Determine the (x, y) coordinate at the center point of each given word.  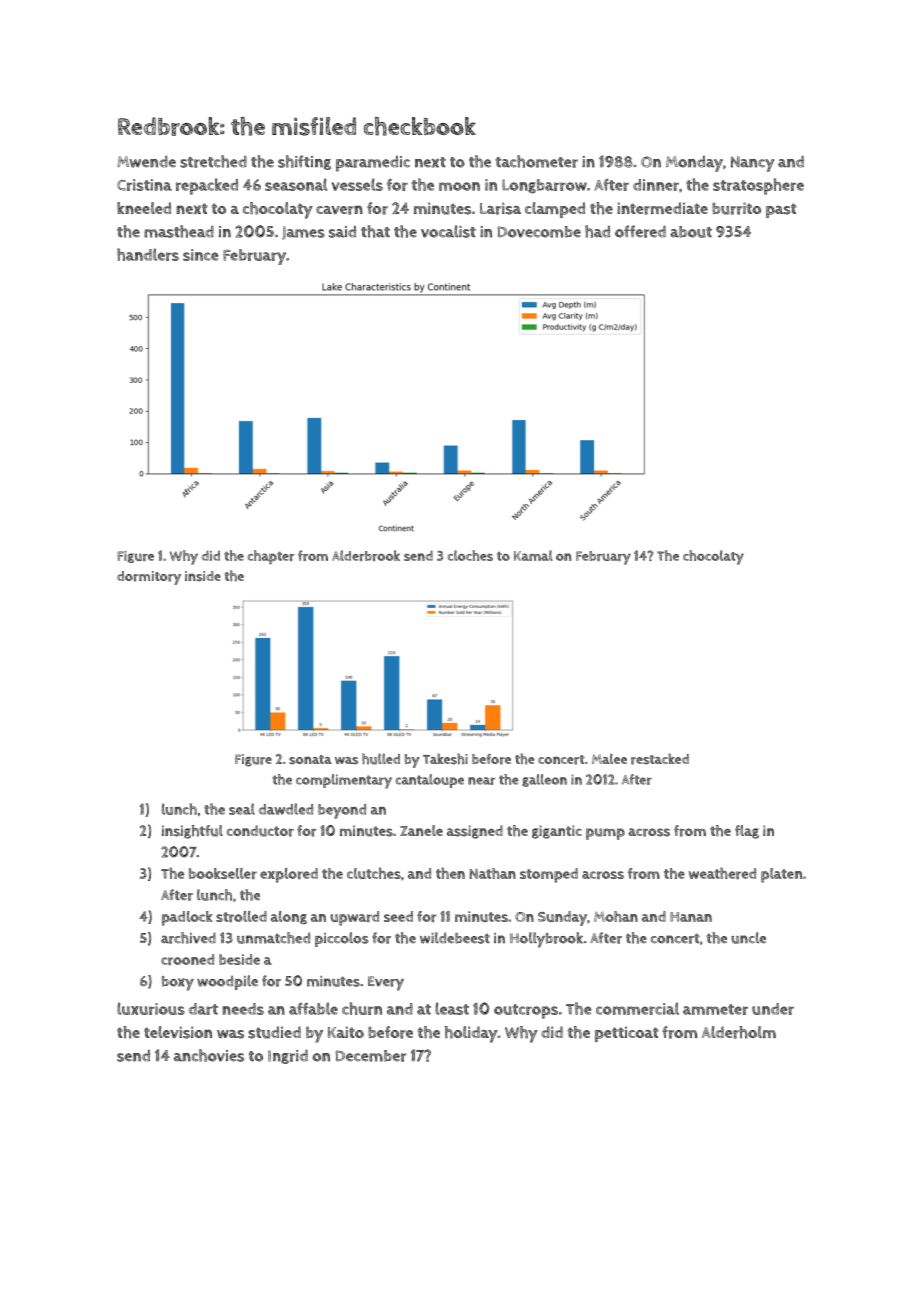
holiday (471, 1034)
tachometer (536, 161)
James (303, 233)
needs (243, 1009)
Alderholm (739, 1032)
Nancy (752, 164)
